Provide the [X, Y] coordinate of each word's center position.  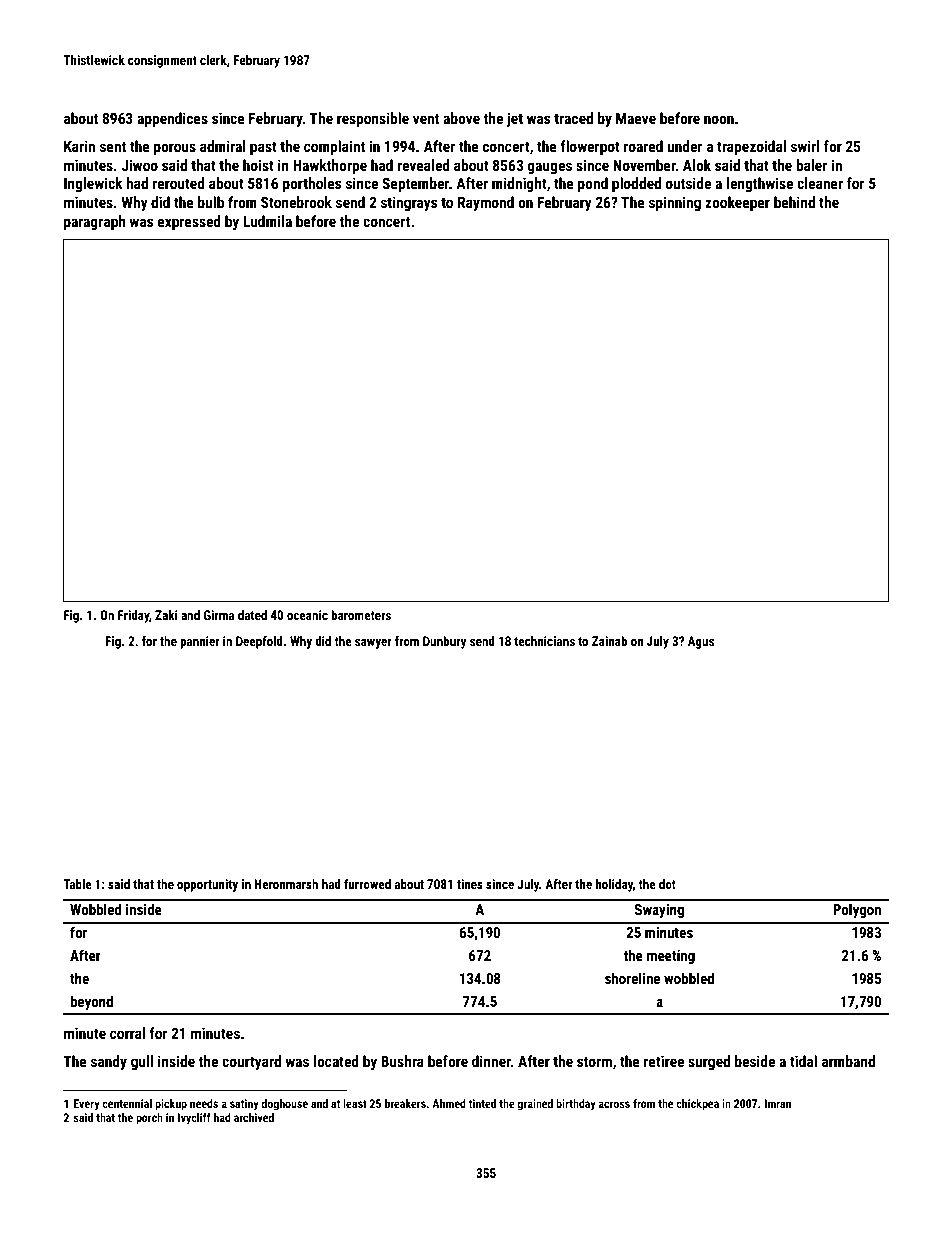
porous [175, 149]
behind [794, 202]
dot [667, 884]
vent [426, 119]
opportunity [207, 885]
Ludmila [268, 221]
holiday [614, 885]
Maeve [636, 118]
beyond [91, 1002]
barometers [361, 615]
